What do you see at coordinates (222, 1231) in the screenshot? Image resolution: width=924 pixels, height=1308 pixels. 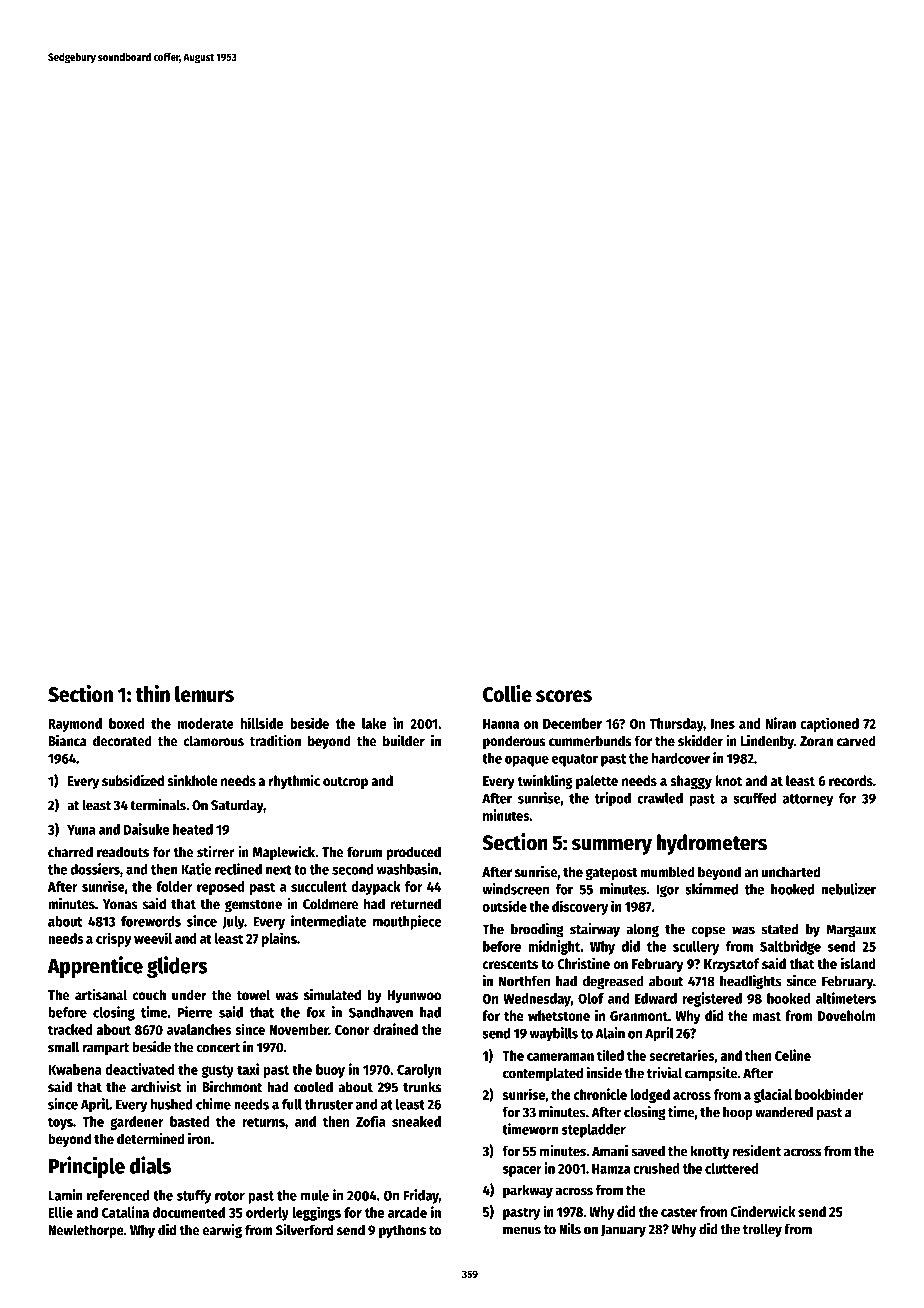 I see `earwig` at bounding box center [222, 1231].
